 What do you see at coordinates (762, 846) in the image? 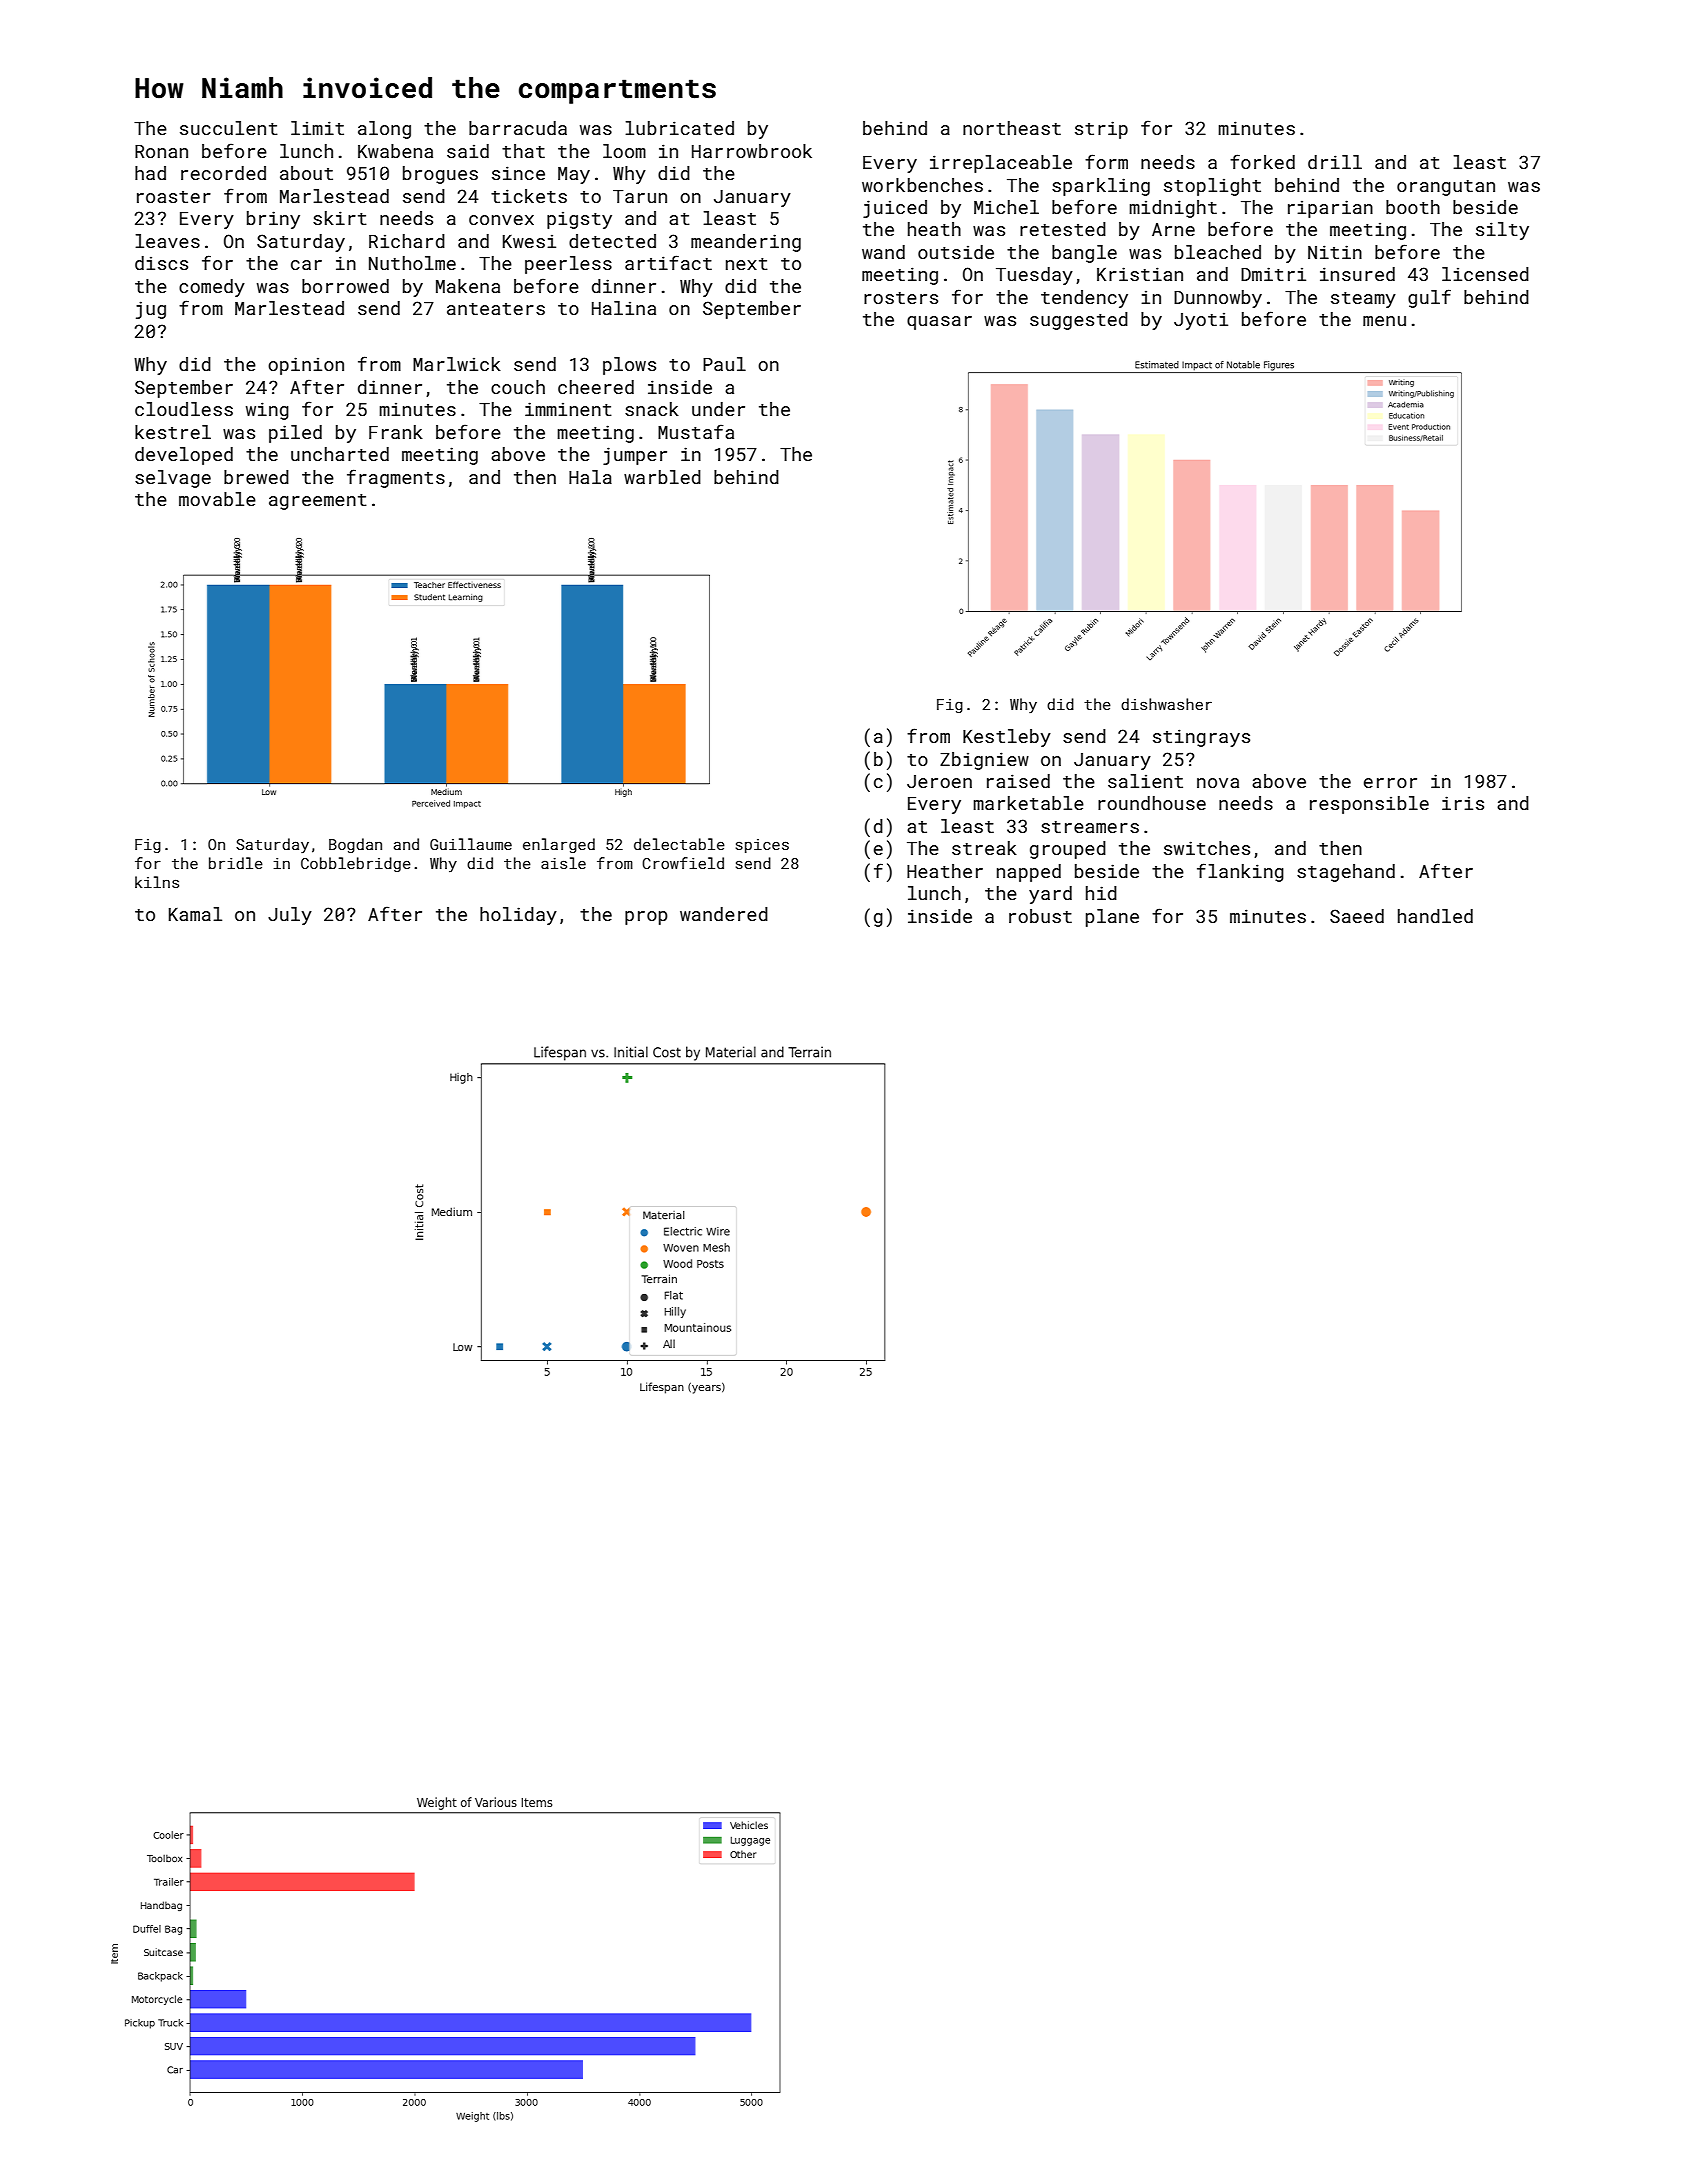
I see `spices` at bounding box center [762, 846].
